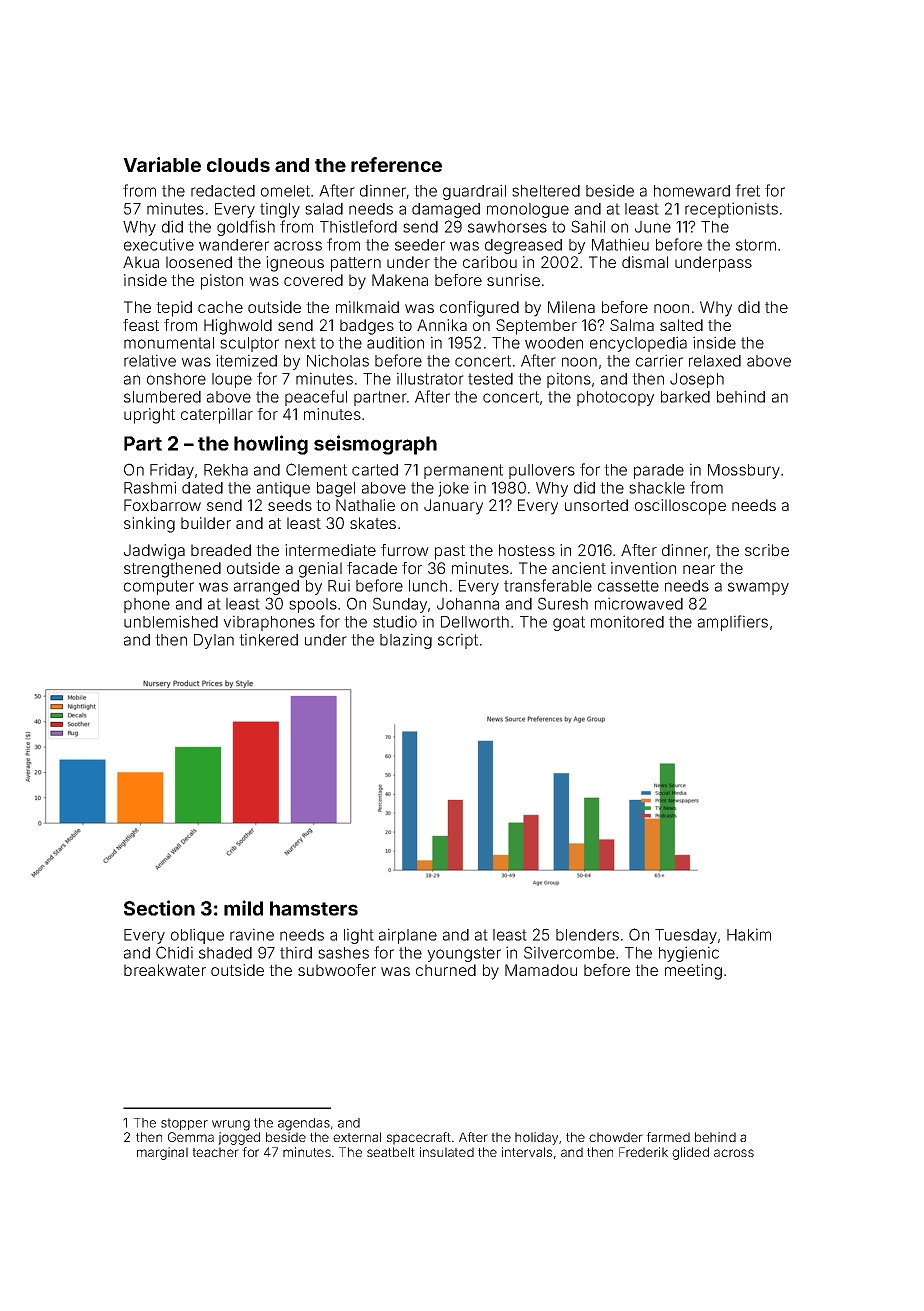 The width and height of the image is (924, 1311). I want to click on stopper, so click(184, 1124).
